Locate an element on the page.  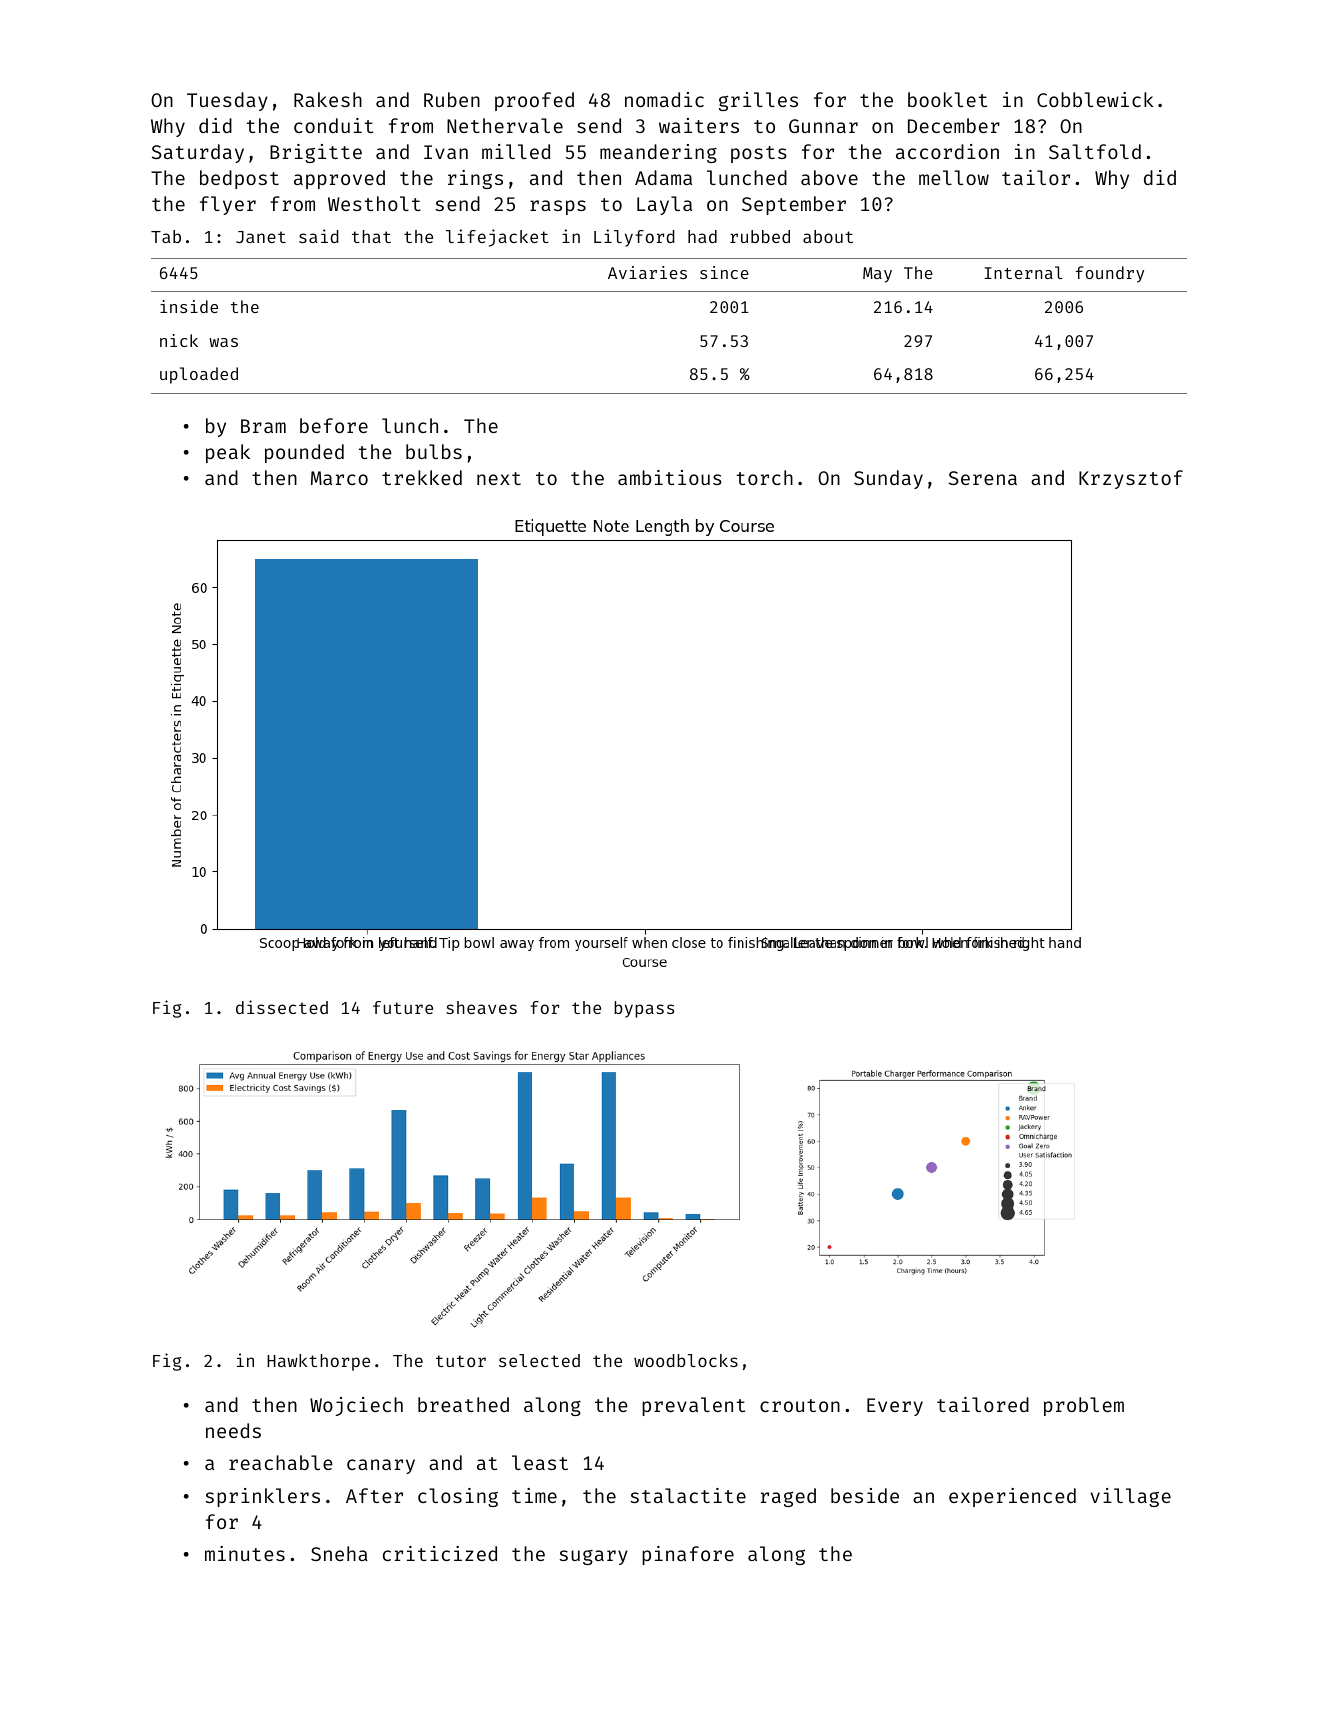
torch is located at coordinates (765, 477).
